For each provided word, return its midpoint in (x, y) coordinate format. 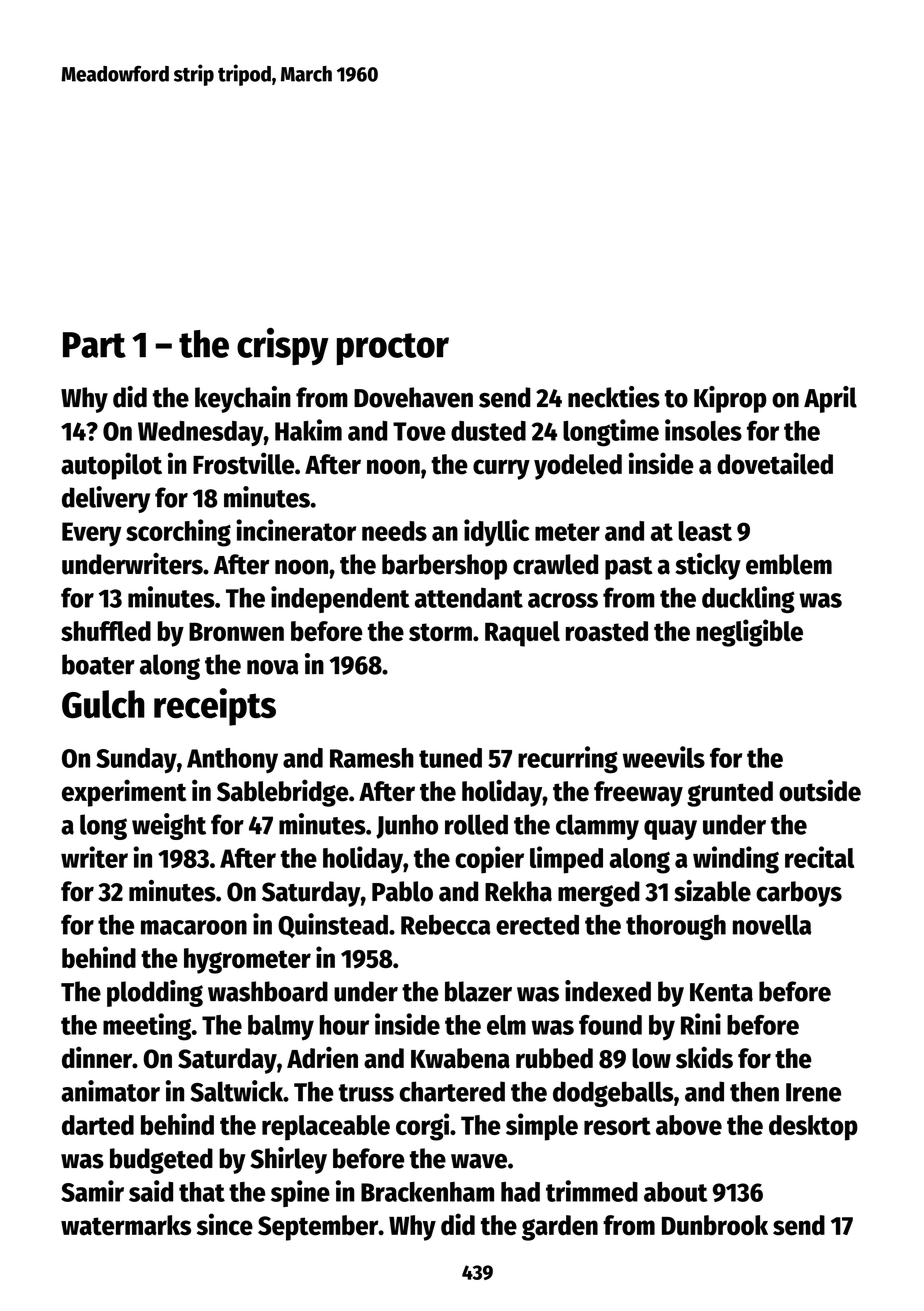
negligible (749, 633)
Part (94, 345)
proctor (393, 349)
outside (820, 790)
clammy (597, 827)
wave (479, 1161)
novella (772, 924)
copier (489, 860)
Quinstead (333, 925)
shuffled (106, 631)
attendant (469, 598)
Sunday (136, 760)
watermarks (126, 1225)
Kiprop (730, 399)
